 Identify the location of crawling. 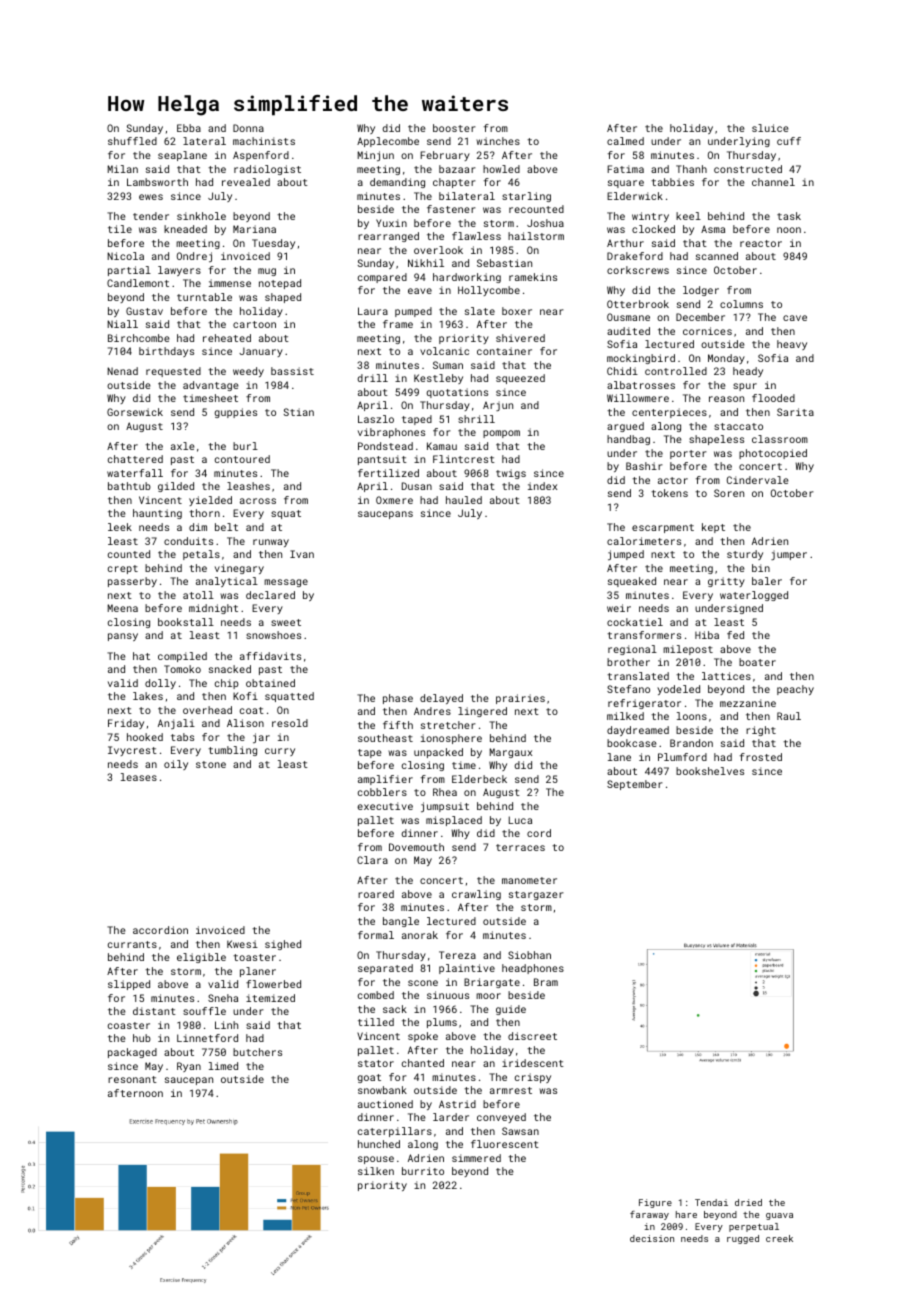
(476, 895).
